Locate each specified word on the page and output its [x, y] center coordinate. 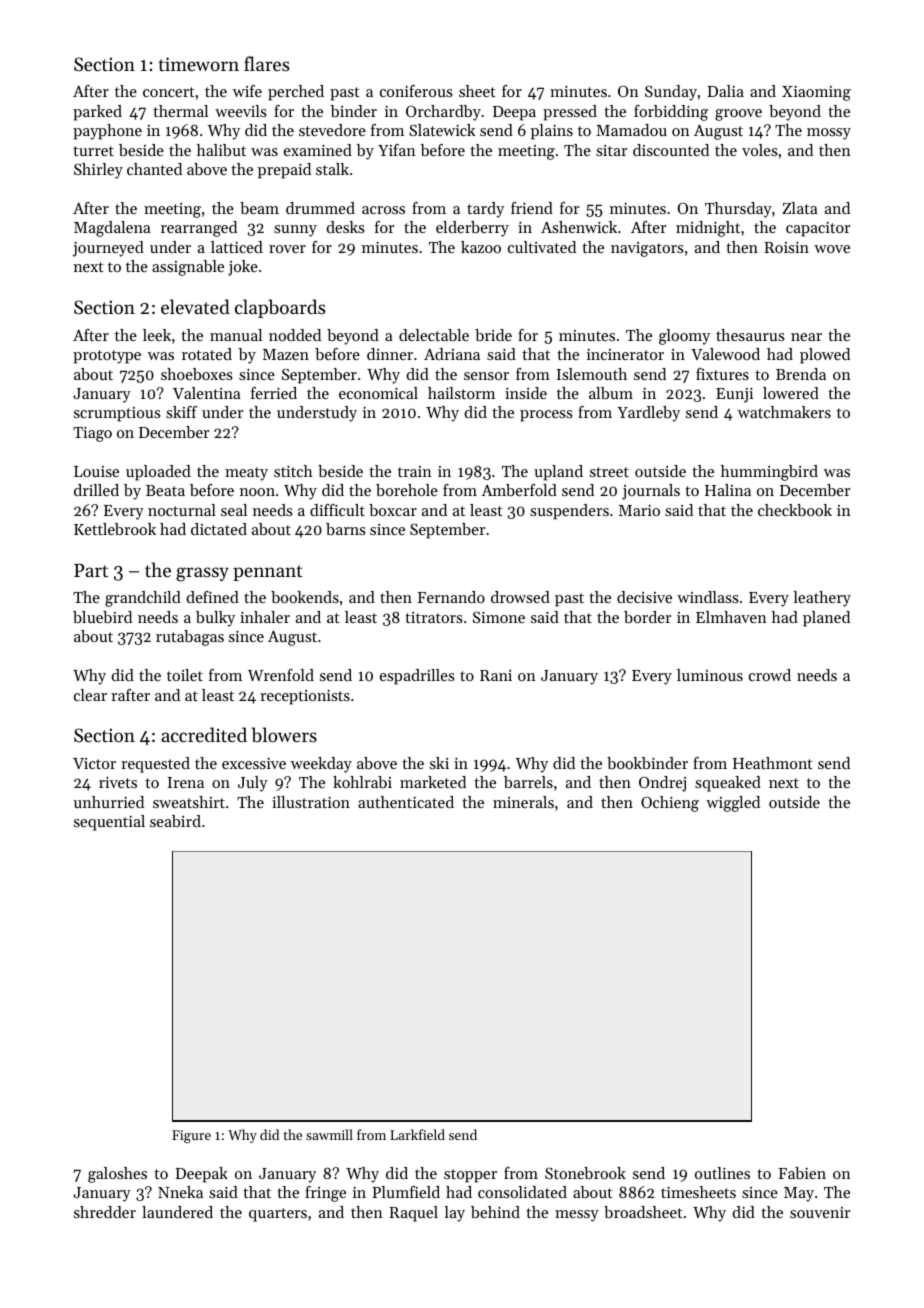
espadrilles [417, 677]
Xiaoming [816, 93]
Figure [191, 1136]
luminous [710, 675]
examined [318, 150]
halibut [221, 150]
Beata [165, 490]
